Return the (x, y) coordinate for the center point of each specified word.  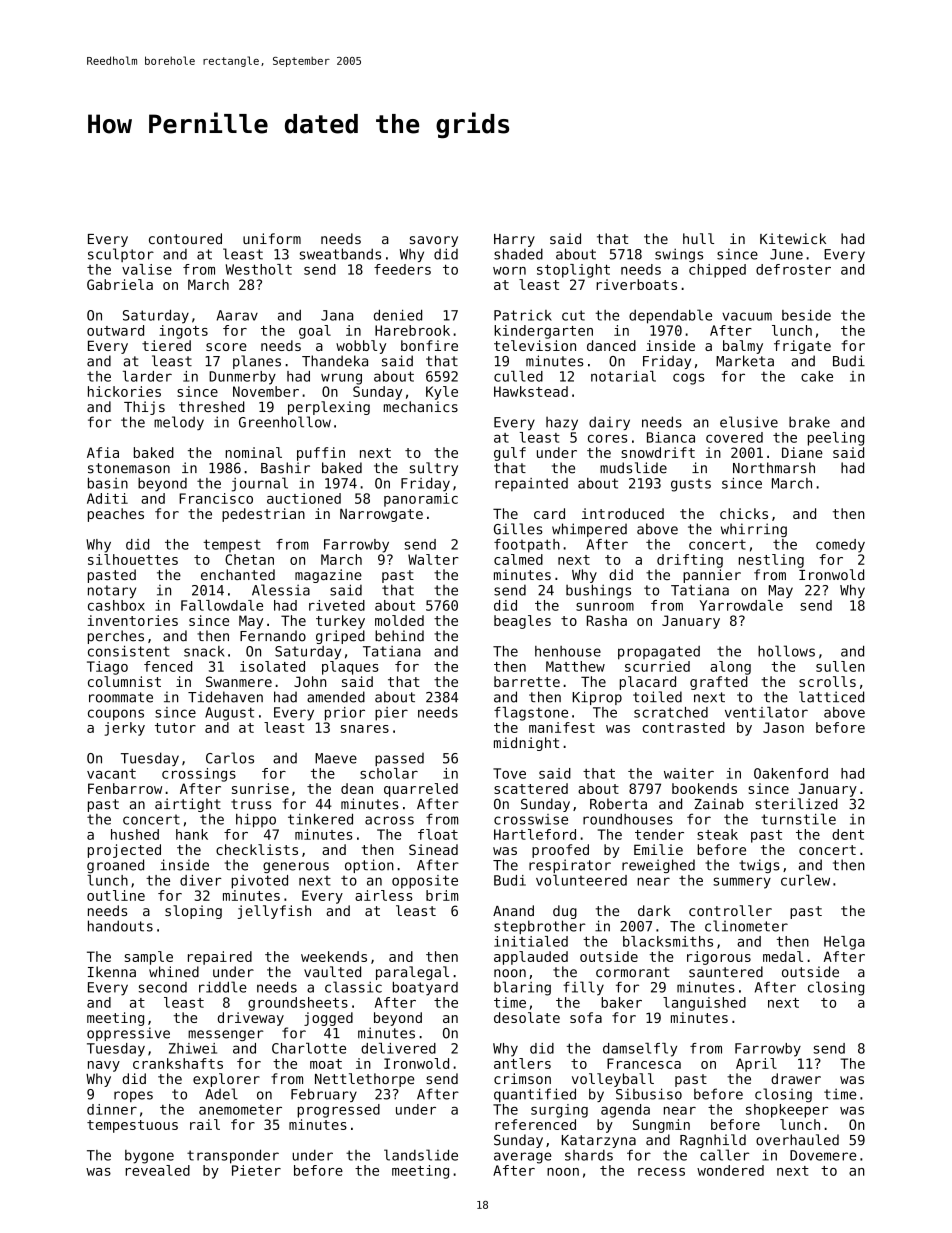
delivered (398, 1048)
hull (698, 238)
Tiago (107, 668)
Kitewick (793, 238)
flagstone (531, 714)
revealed (157, 1170)
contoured (185, 238)
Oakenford (791, 773)
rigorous (719, 958)
